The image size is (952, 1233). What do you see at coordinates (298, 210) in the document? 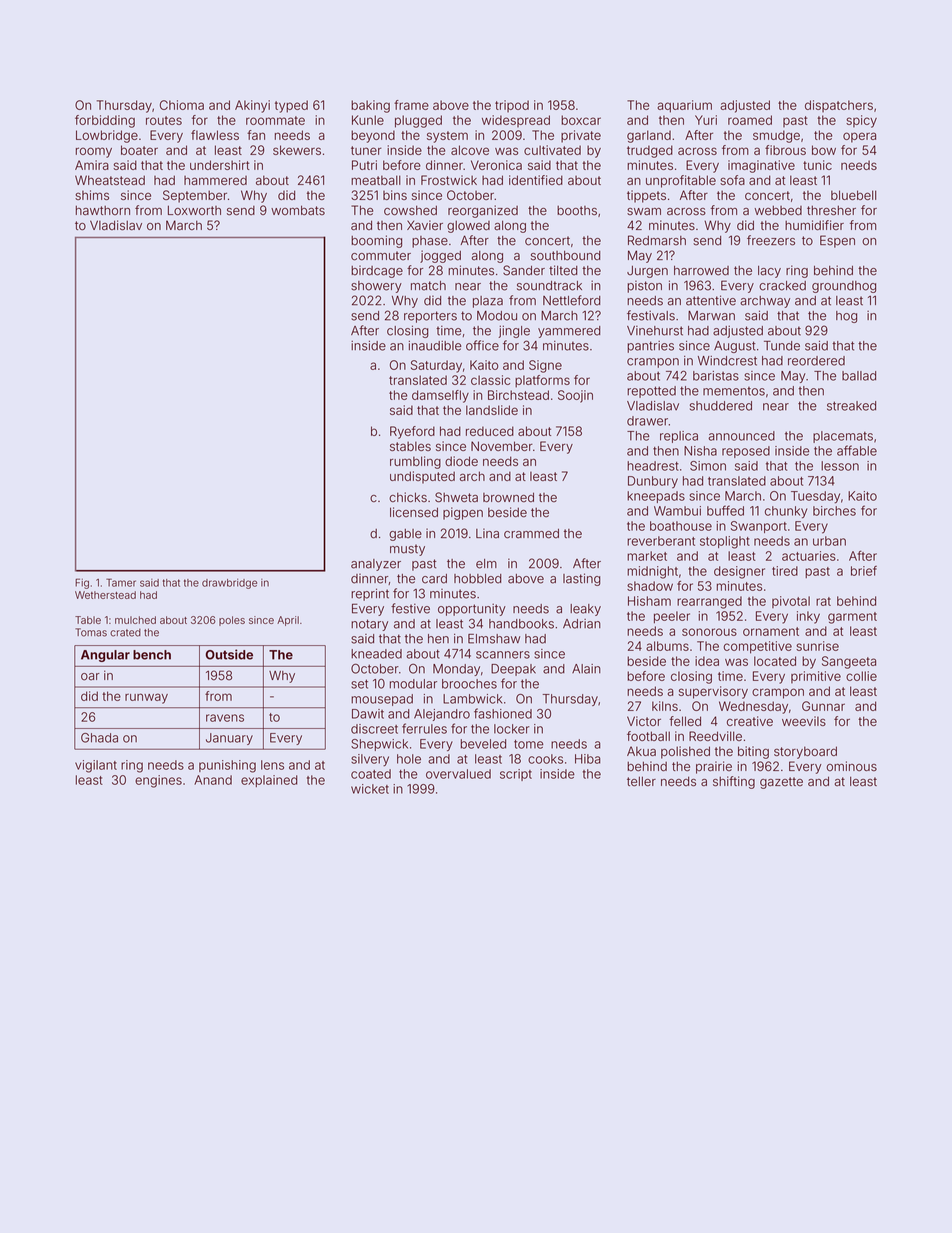
I see `wombats` at bounding box center [298, 210].
